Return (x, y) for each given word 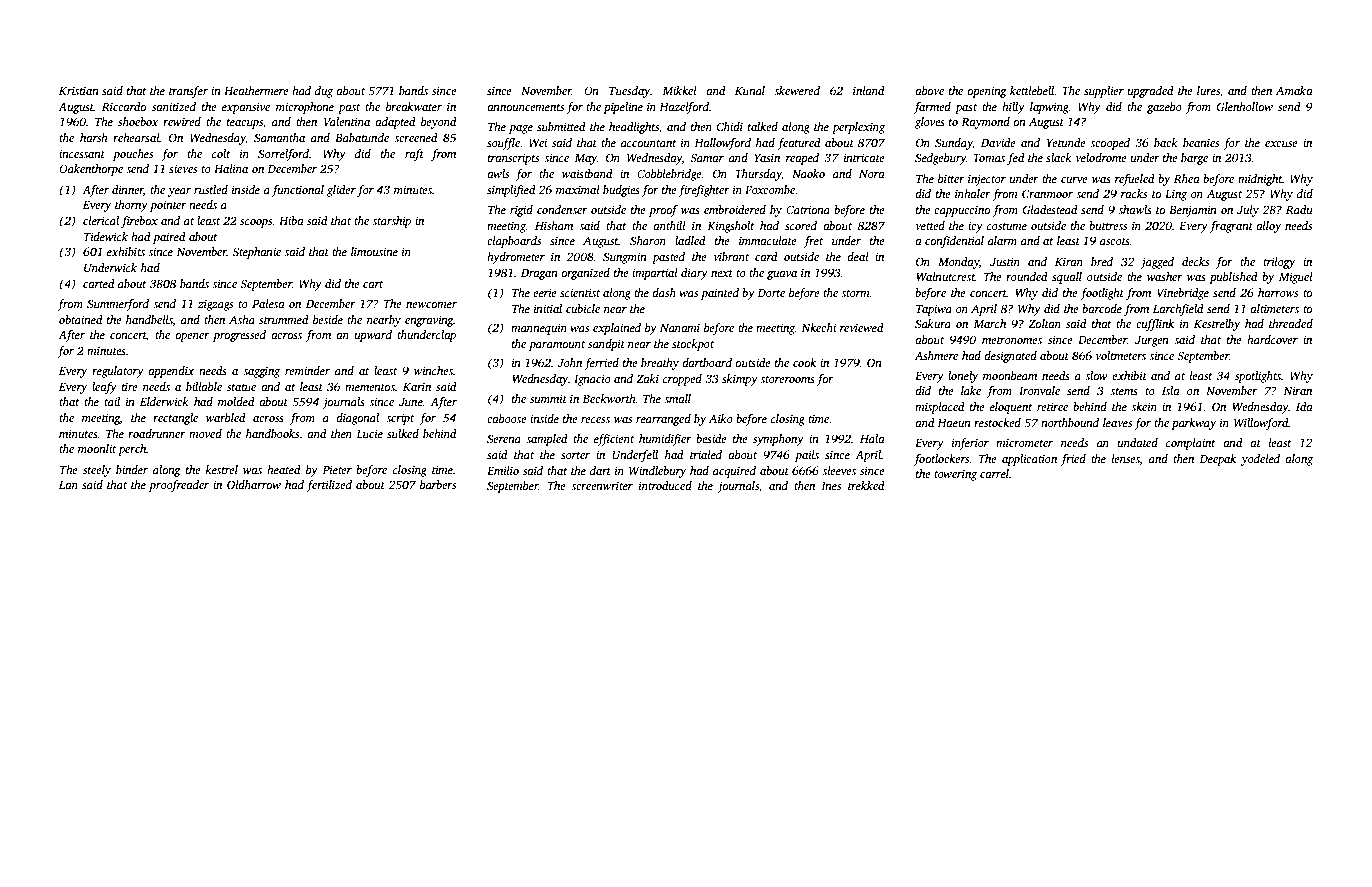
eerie (545, 292)
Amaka (1294, 90)
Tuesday (629, 92)
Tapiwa (934, 310)
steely (97, 471)
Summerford (118, 305)
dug (324, 92)
